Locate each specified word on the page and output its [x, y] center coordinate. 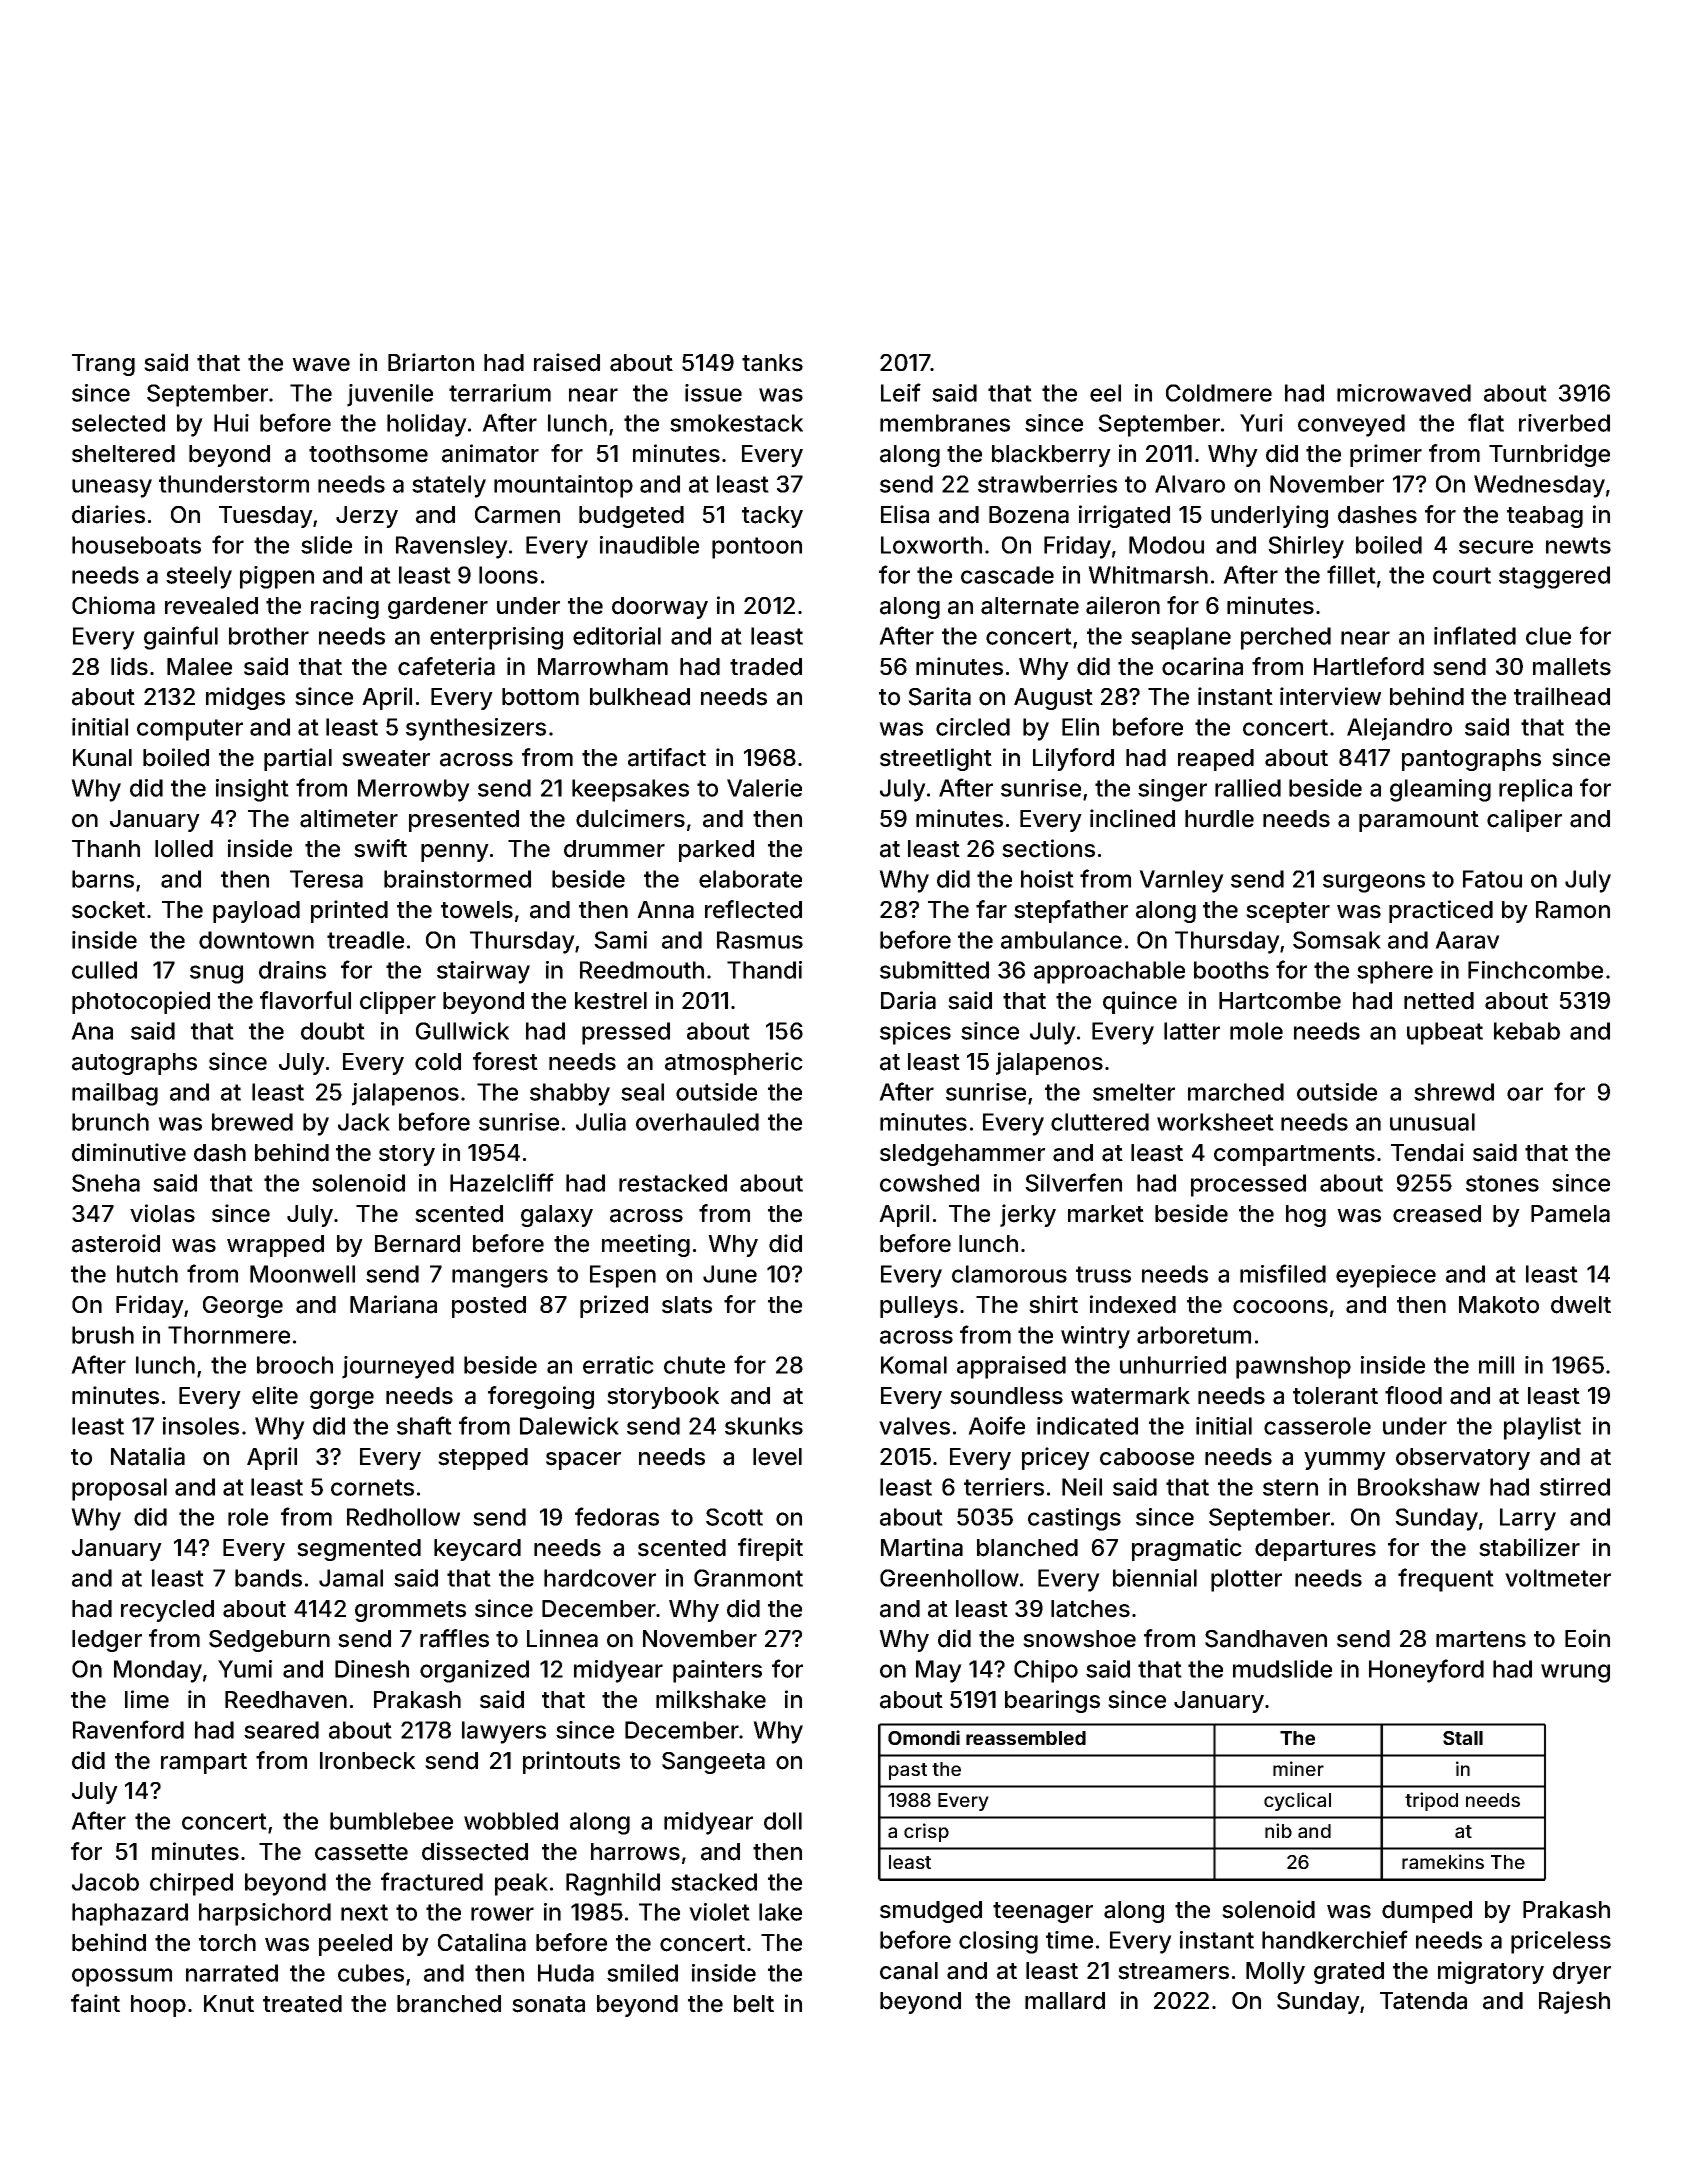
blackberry [1051, 456]
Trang [103, 365]
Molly [1275, 1973]
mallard [1065, 2001]
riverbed [1564, 423]
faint [95, 2003]
